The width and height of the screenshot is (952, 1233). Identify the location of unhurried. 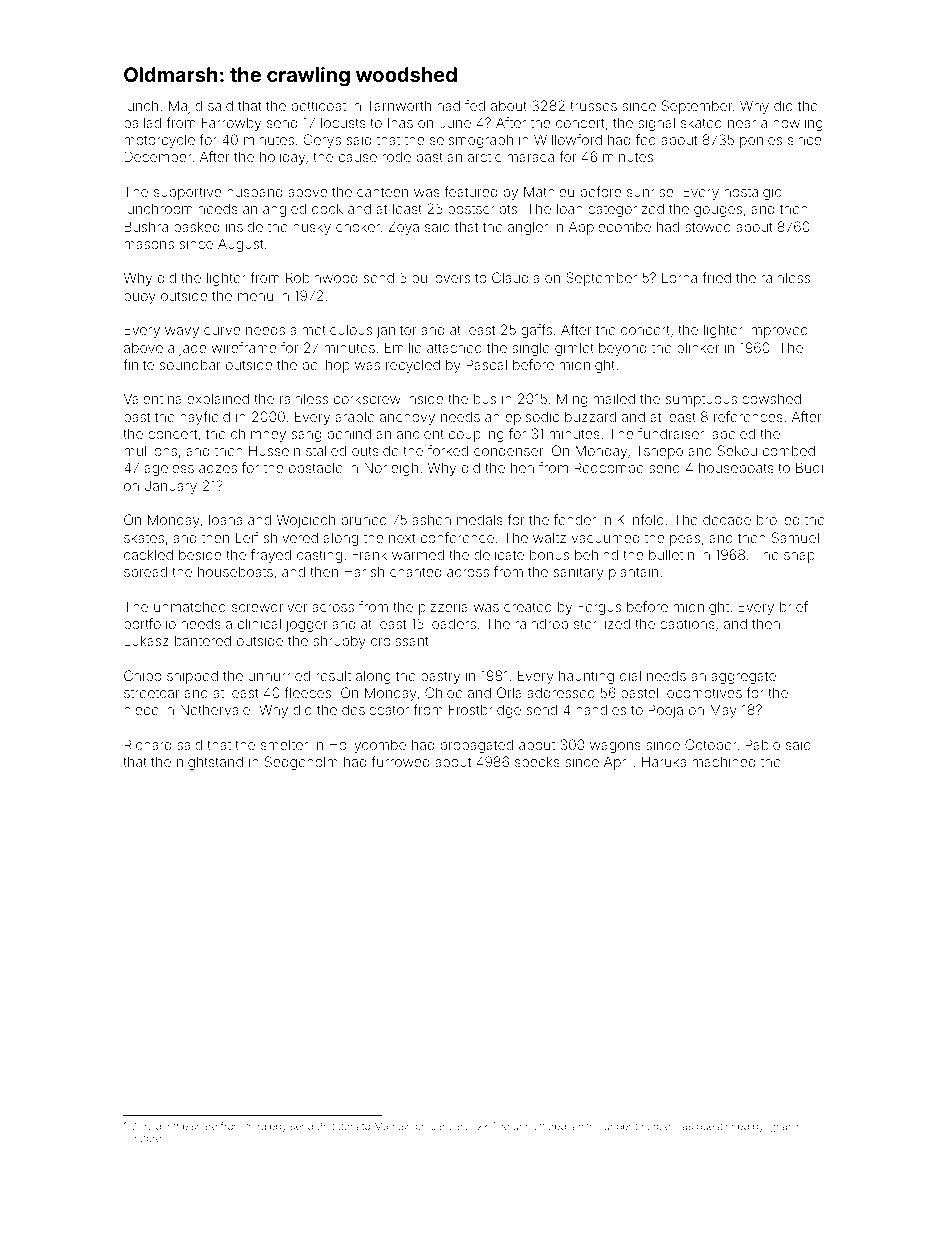
(279, 675).
